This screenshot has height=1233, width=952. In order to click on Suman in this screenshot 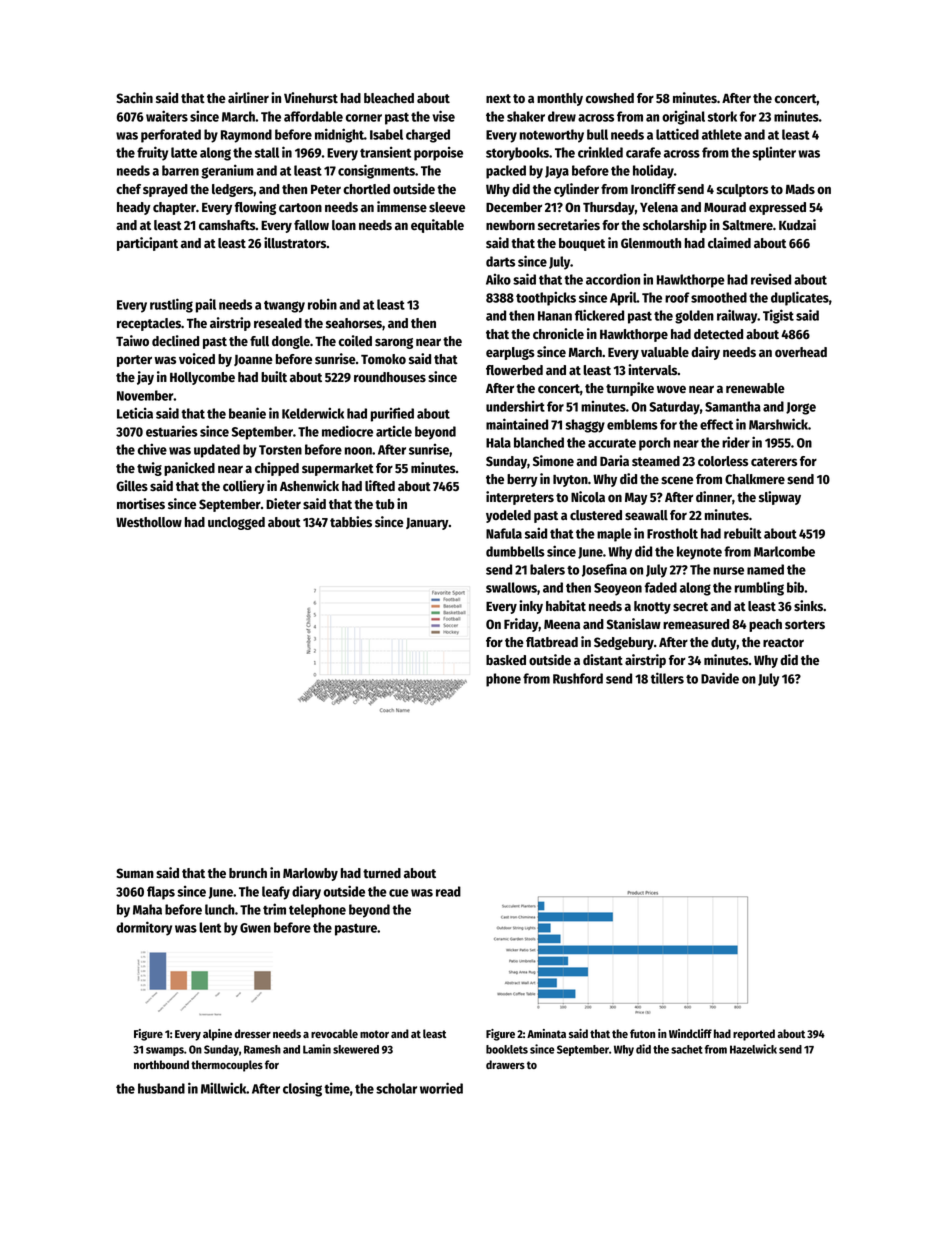, I will do `click(135, 873)`.
